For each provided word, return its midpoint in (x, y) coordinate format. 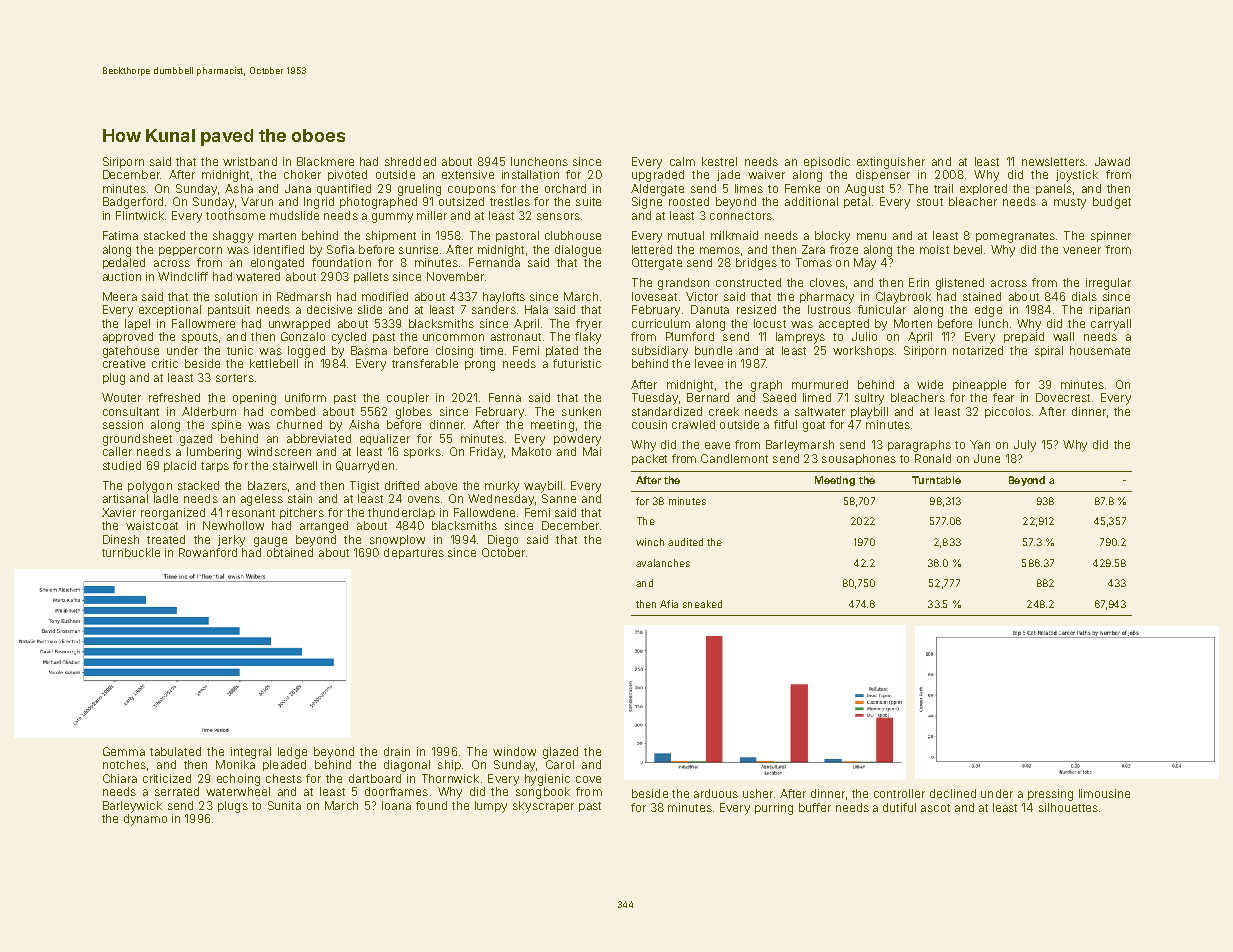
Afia (669, 604)
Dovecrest (1063, 397)
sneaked (702, 604)
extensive (468, 174)
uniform (305, 397)
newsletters (1053, 161)
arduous (716, 793)
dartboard (375, 778)
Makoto (531, 451)
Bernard (708, 397)
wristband (250, 161)
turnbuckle (131, 552)
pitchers (302, 513)
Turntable (936, 480)
